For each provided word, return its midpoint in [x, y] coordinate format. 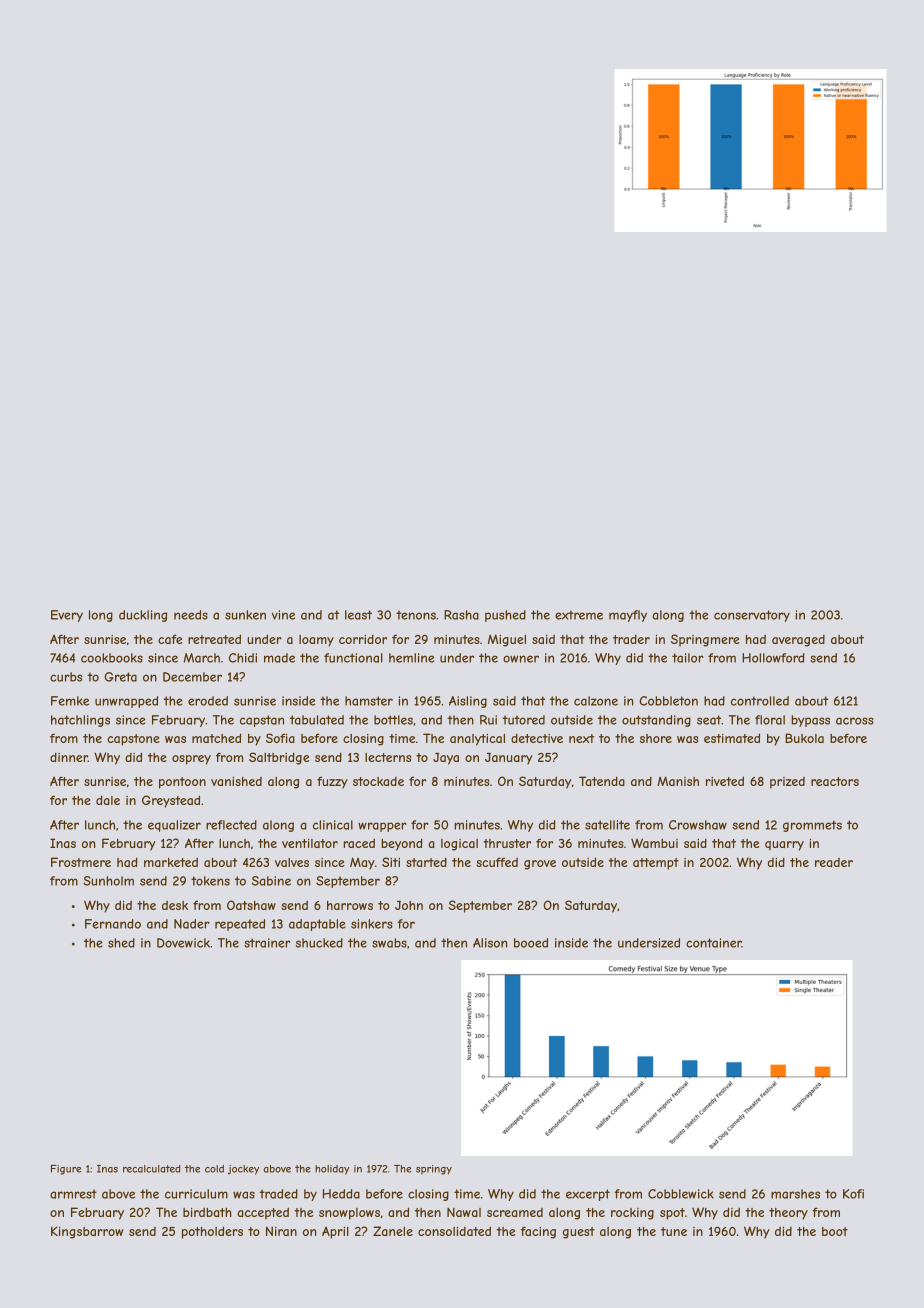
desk [175, 905]
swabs [389, 943]
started [426, 862]
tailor [687, 658]
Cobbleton [668, 701]
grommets [812, 826]
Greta [120, 677]
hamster [369, 701]
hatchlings [80, 721]
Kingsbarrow [87, 1232]
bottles [393, 720]
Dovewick [183, 943]
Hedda [341, 1194]
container [714, 943]
